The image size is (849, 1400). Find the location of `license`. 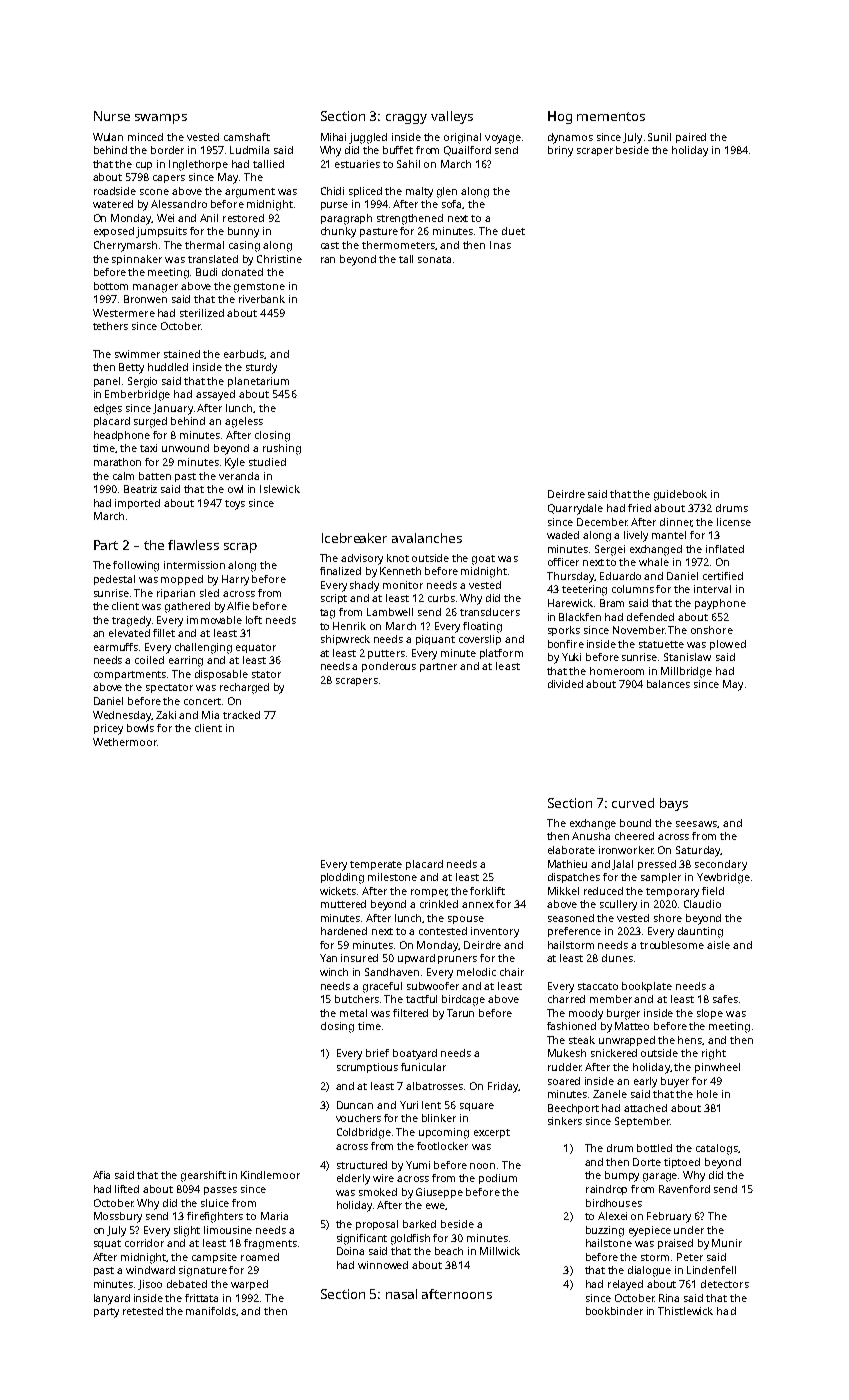

license is located at coordinates (734, 522).
